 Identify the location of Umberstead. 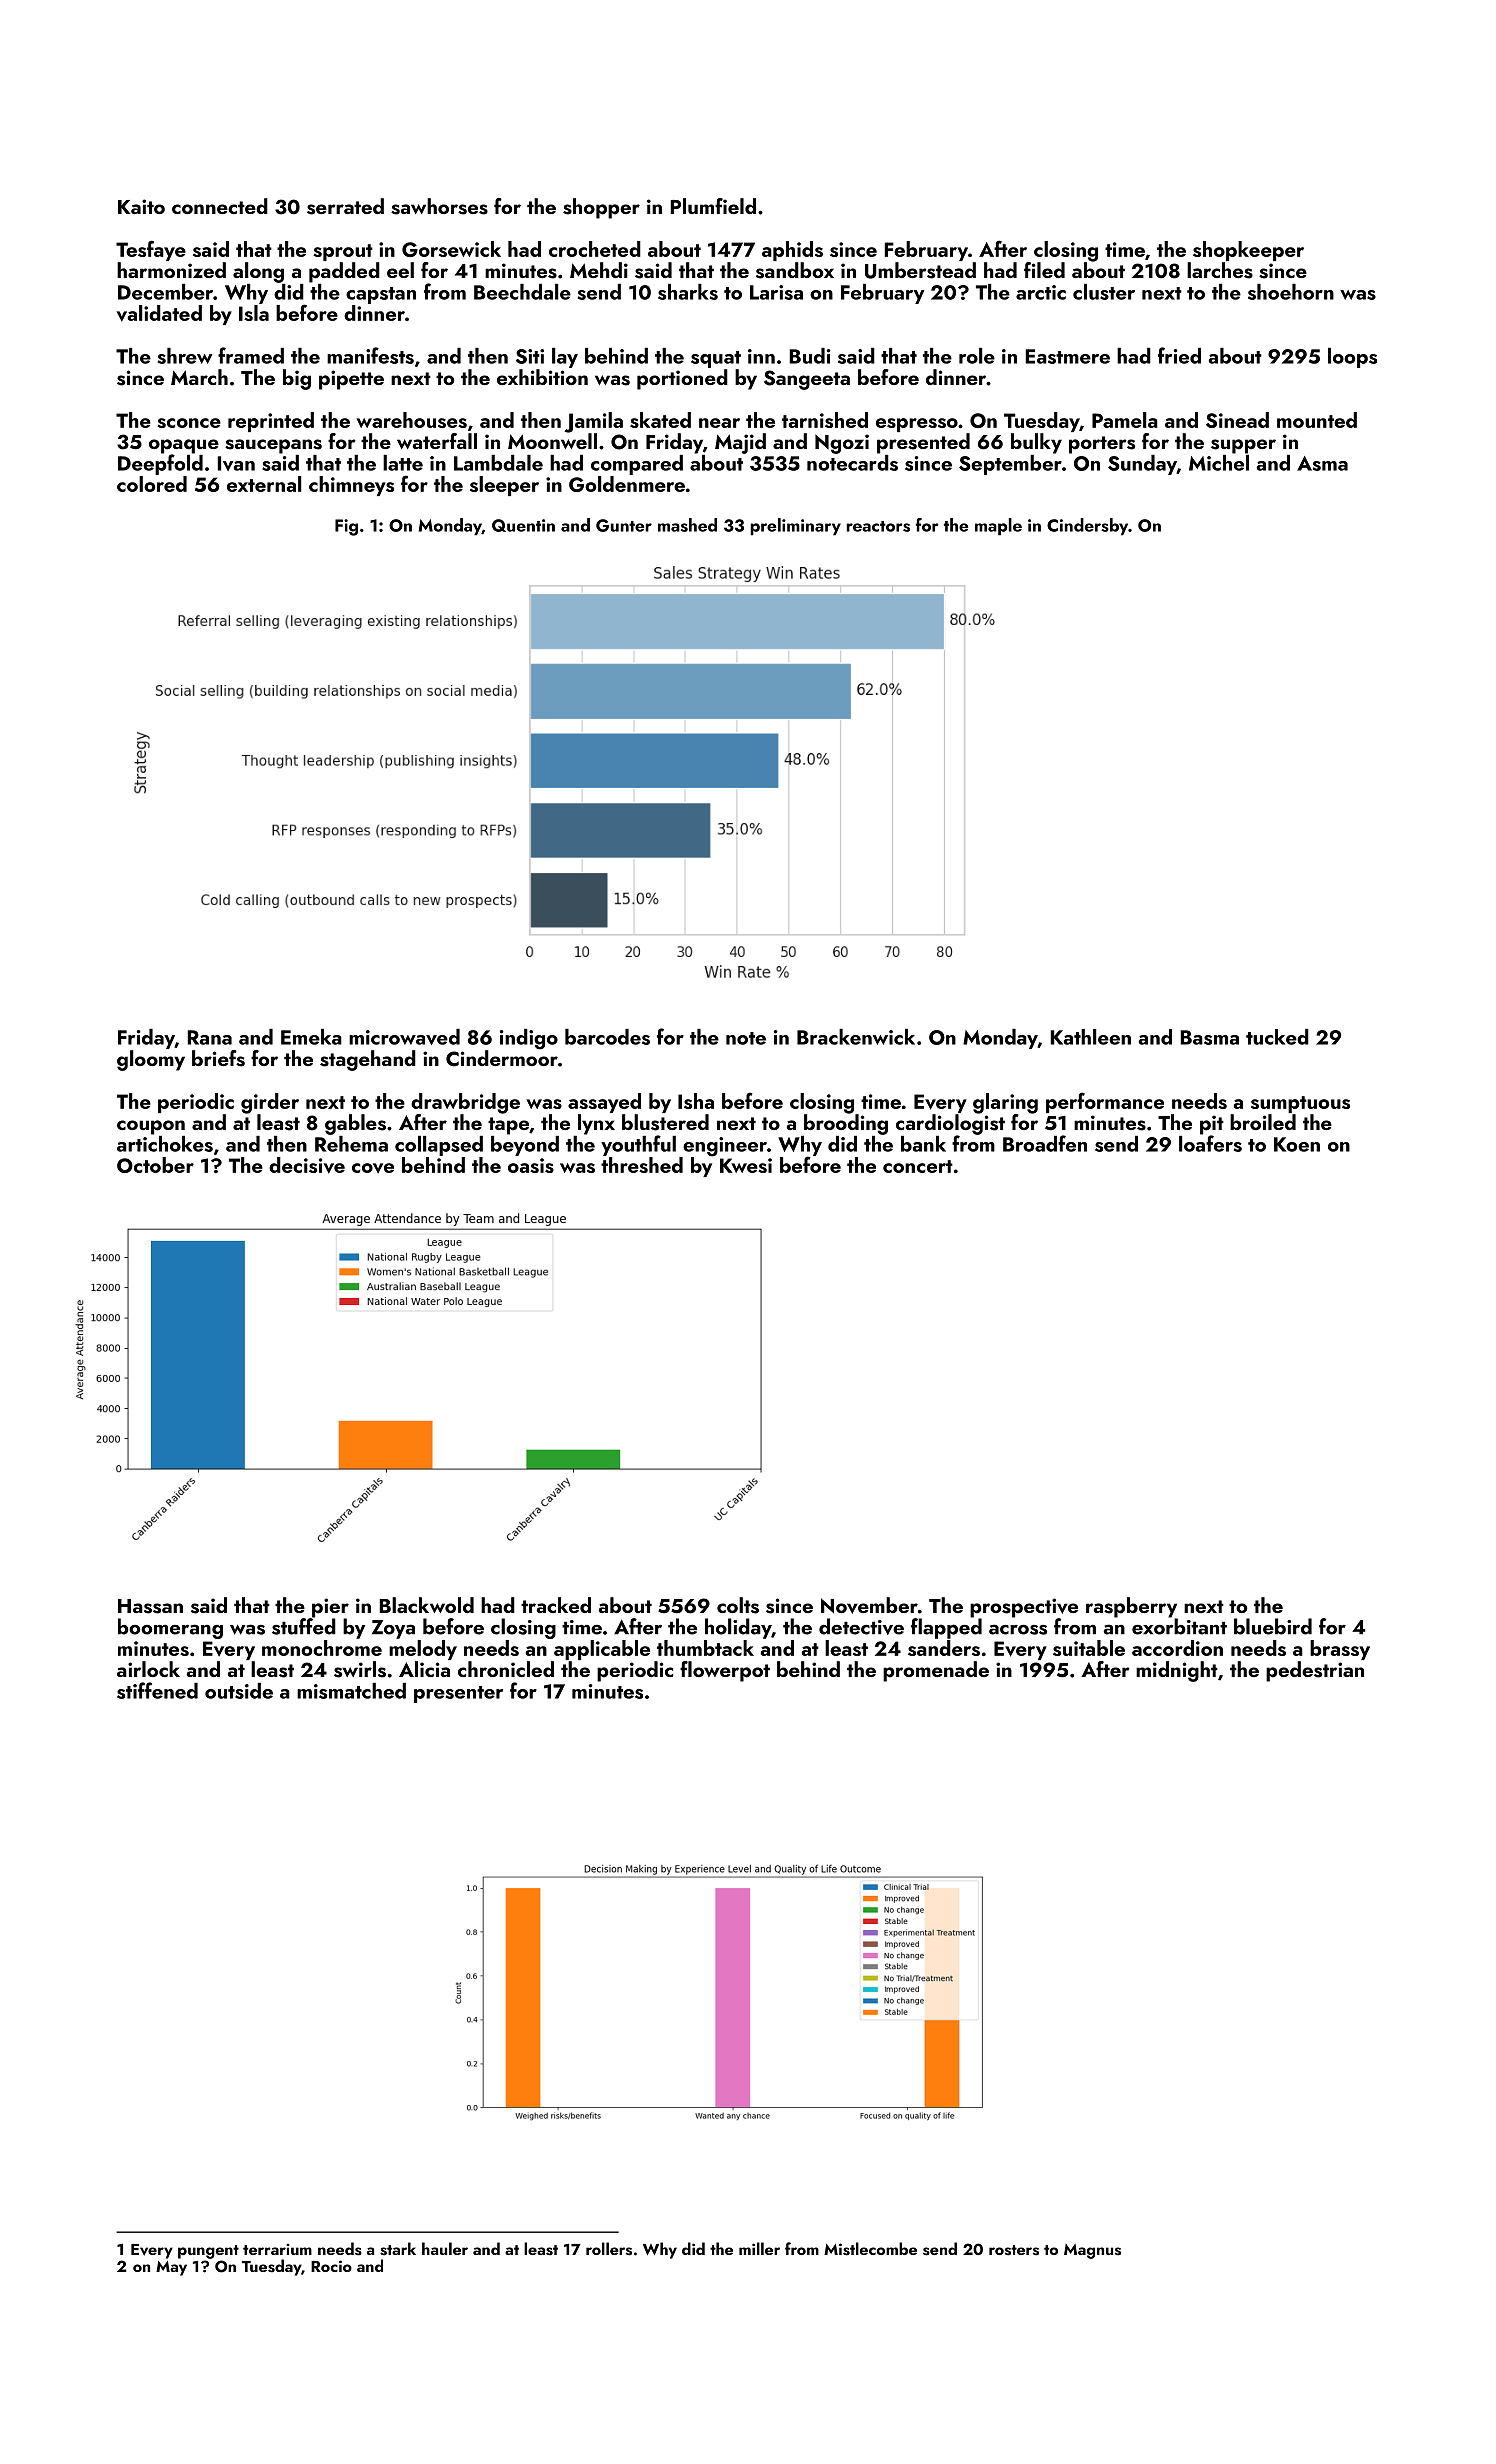
(920, 270).
